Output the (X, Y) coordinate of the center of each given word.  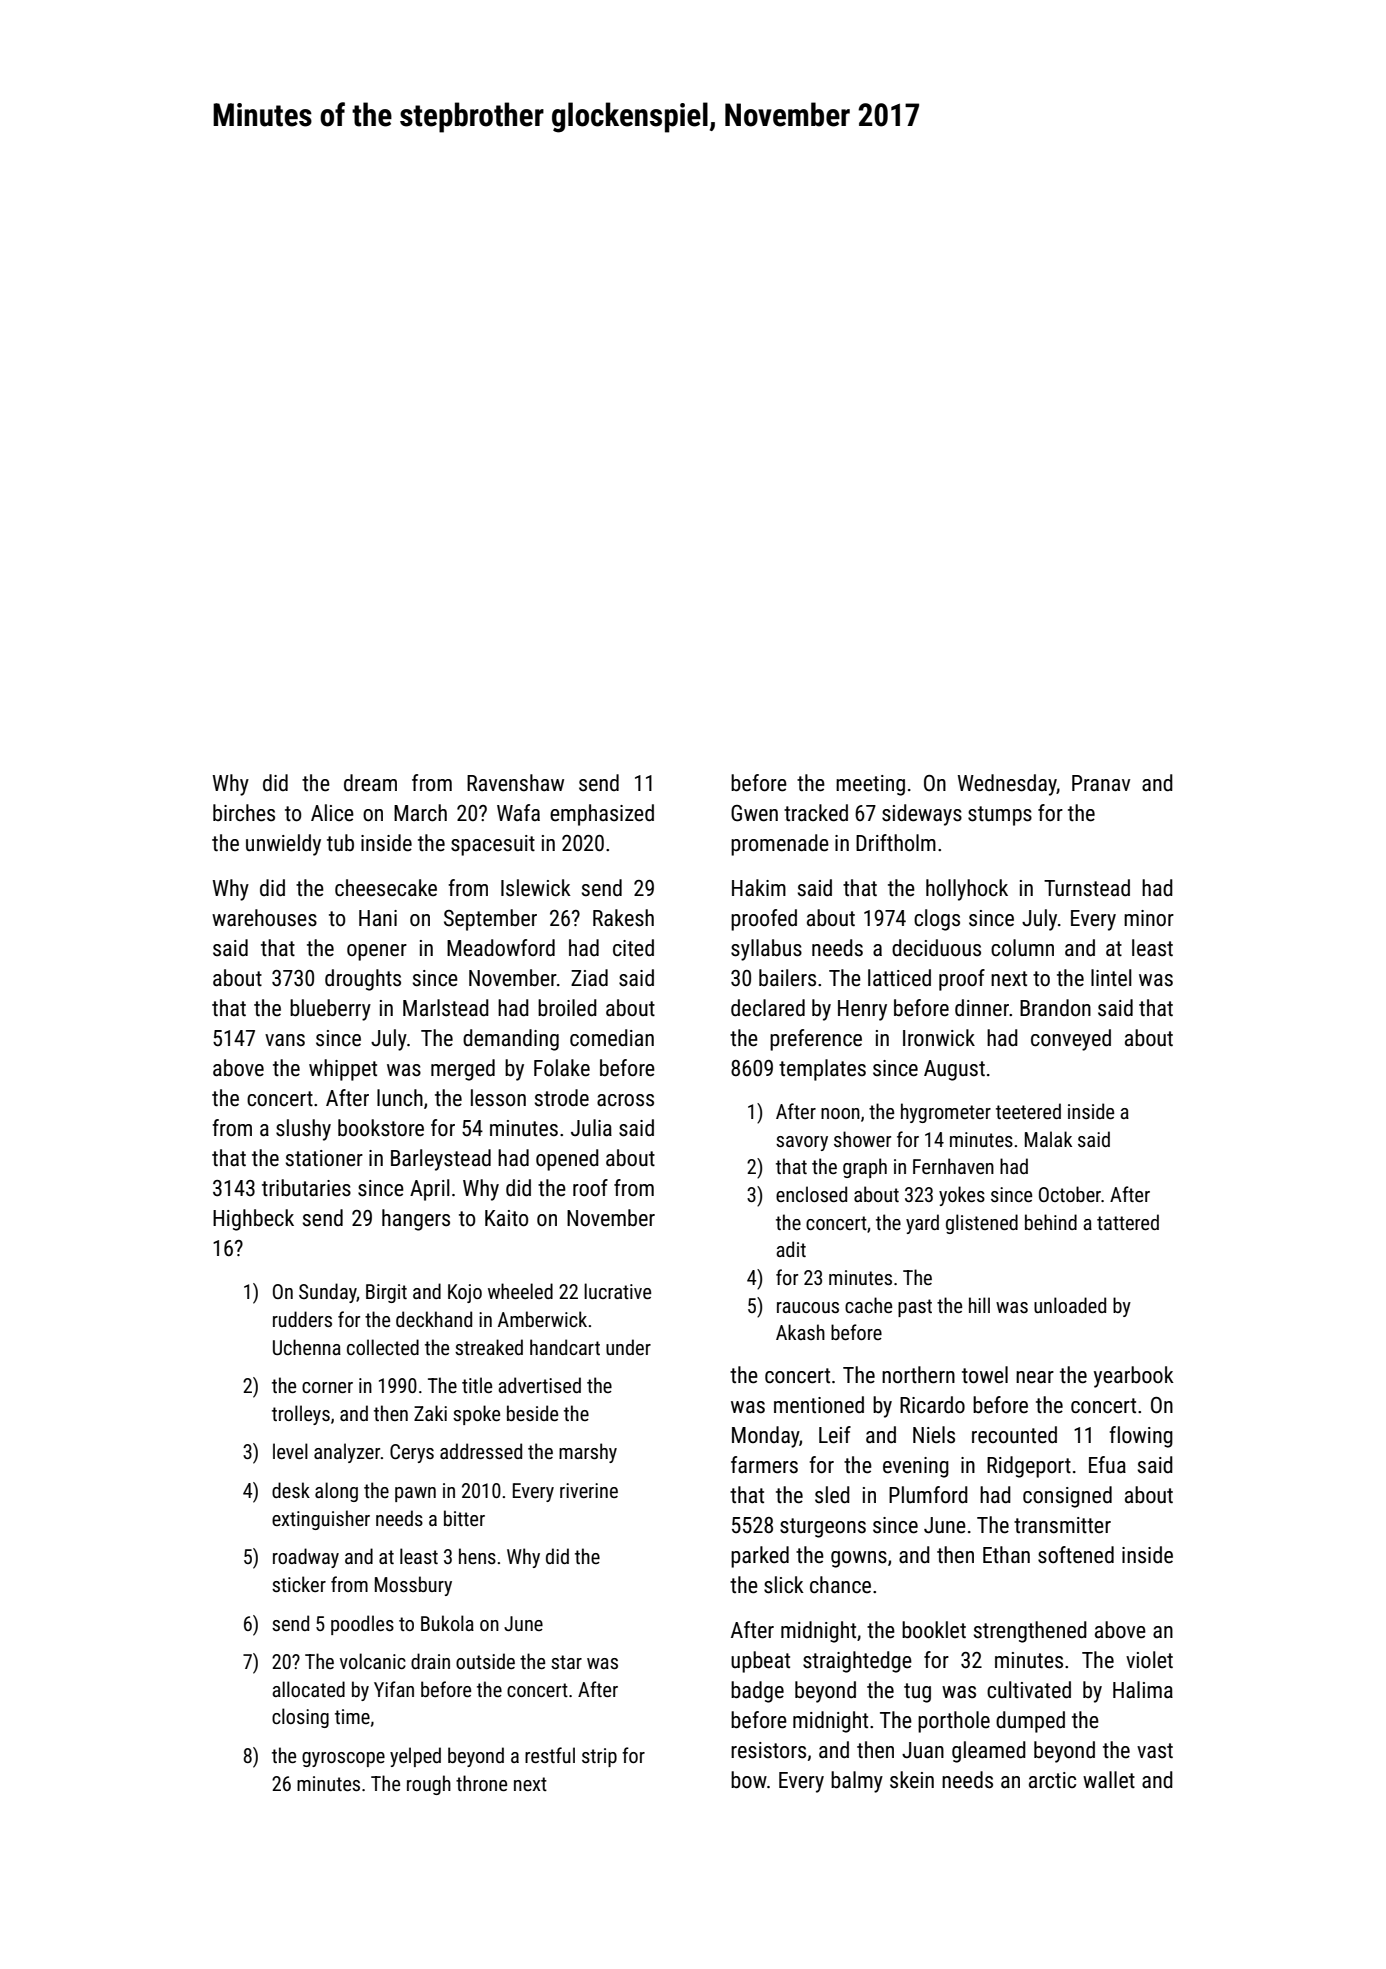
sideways (922, 815)
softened (1076, 1555)
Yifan (394, 1689)
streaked (489, 1347)
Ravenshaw (515, 783)
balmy (857, 1782)
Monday (765, 1437)
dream (370, 783)
